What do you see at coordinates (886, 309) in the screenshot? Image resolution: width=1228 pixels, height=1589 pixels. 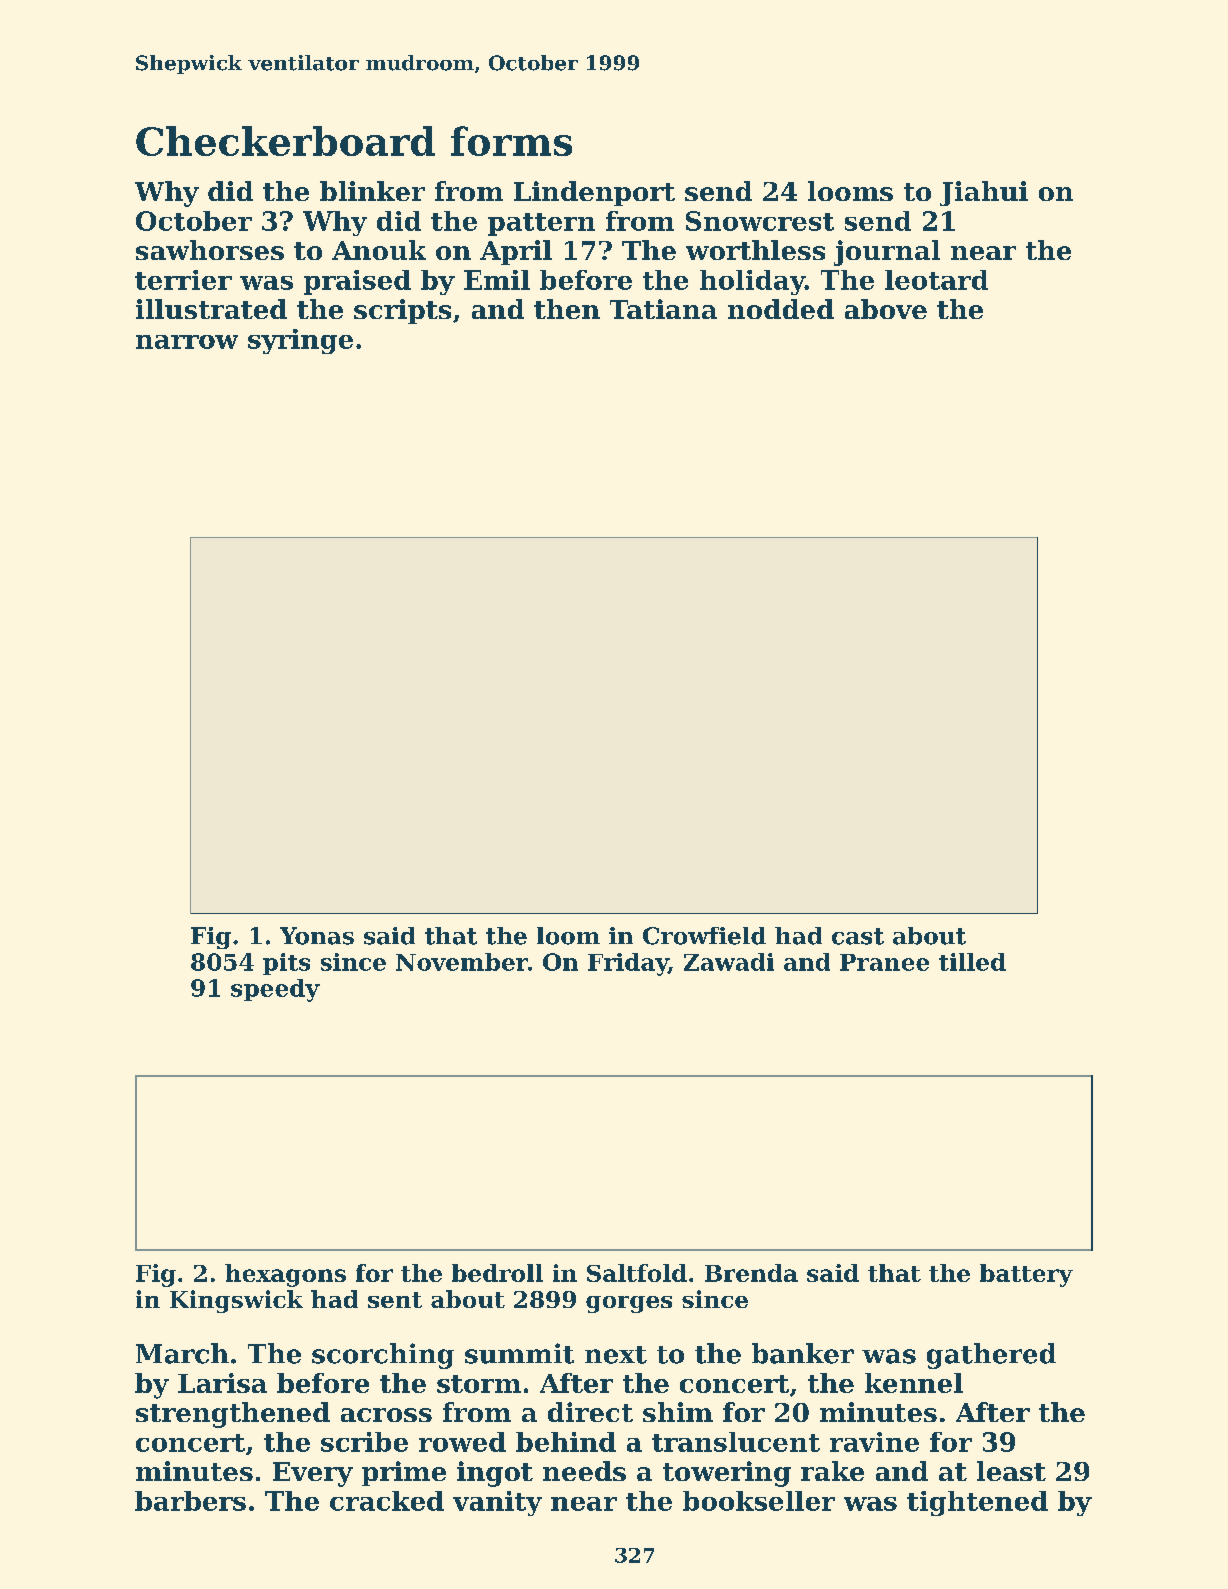 I see `above` at bounding box center [886, 309].
